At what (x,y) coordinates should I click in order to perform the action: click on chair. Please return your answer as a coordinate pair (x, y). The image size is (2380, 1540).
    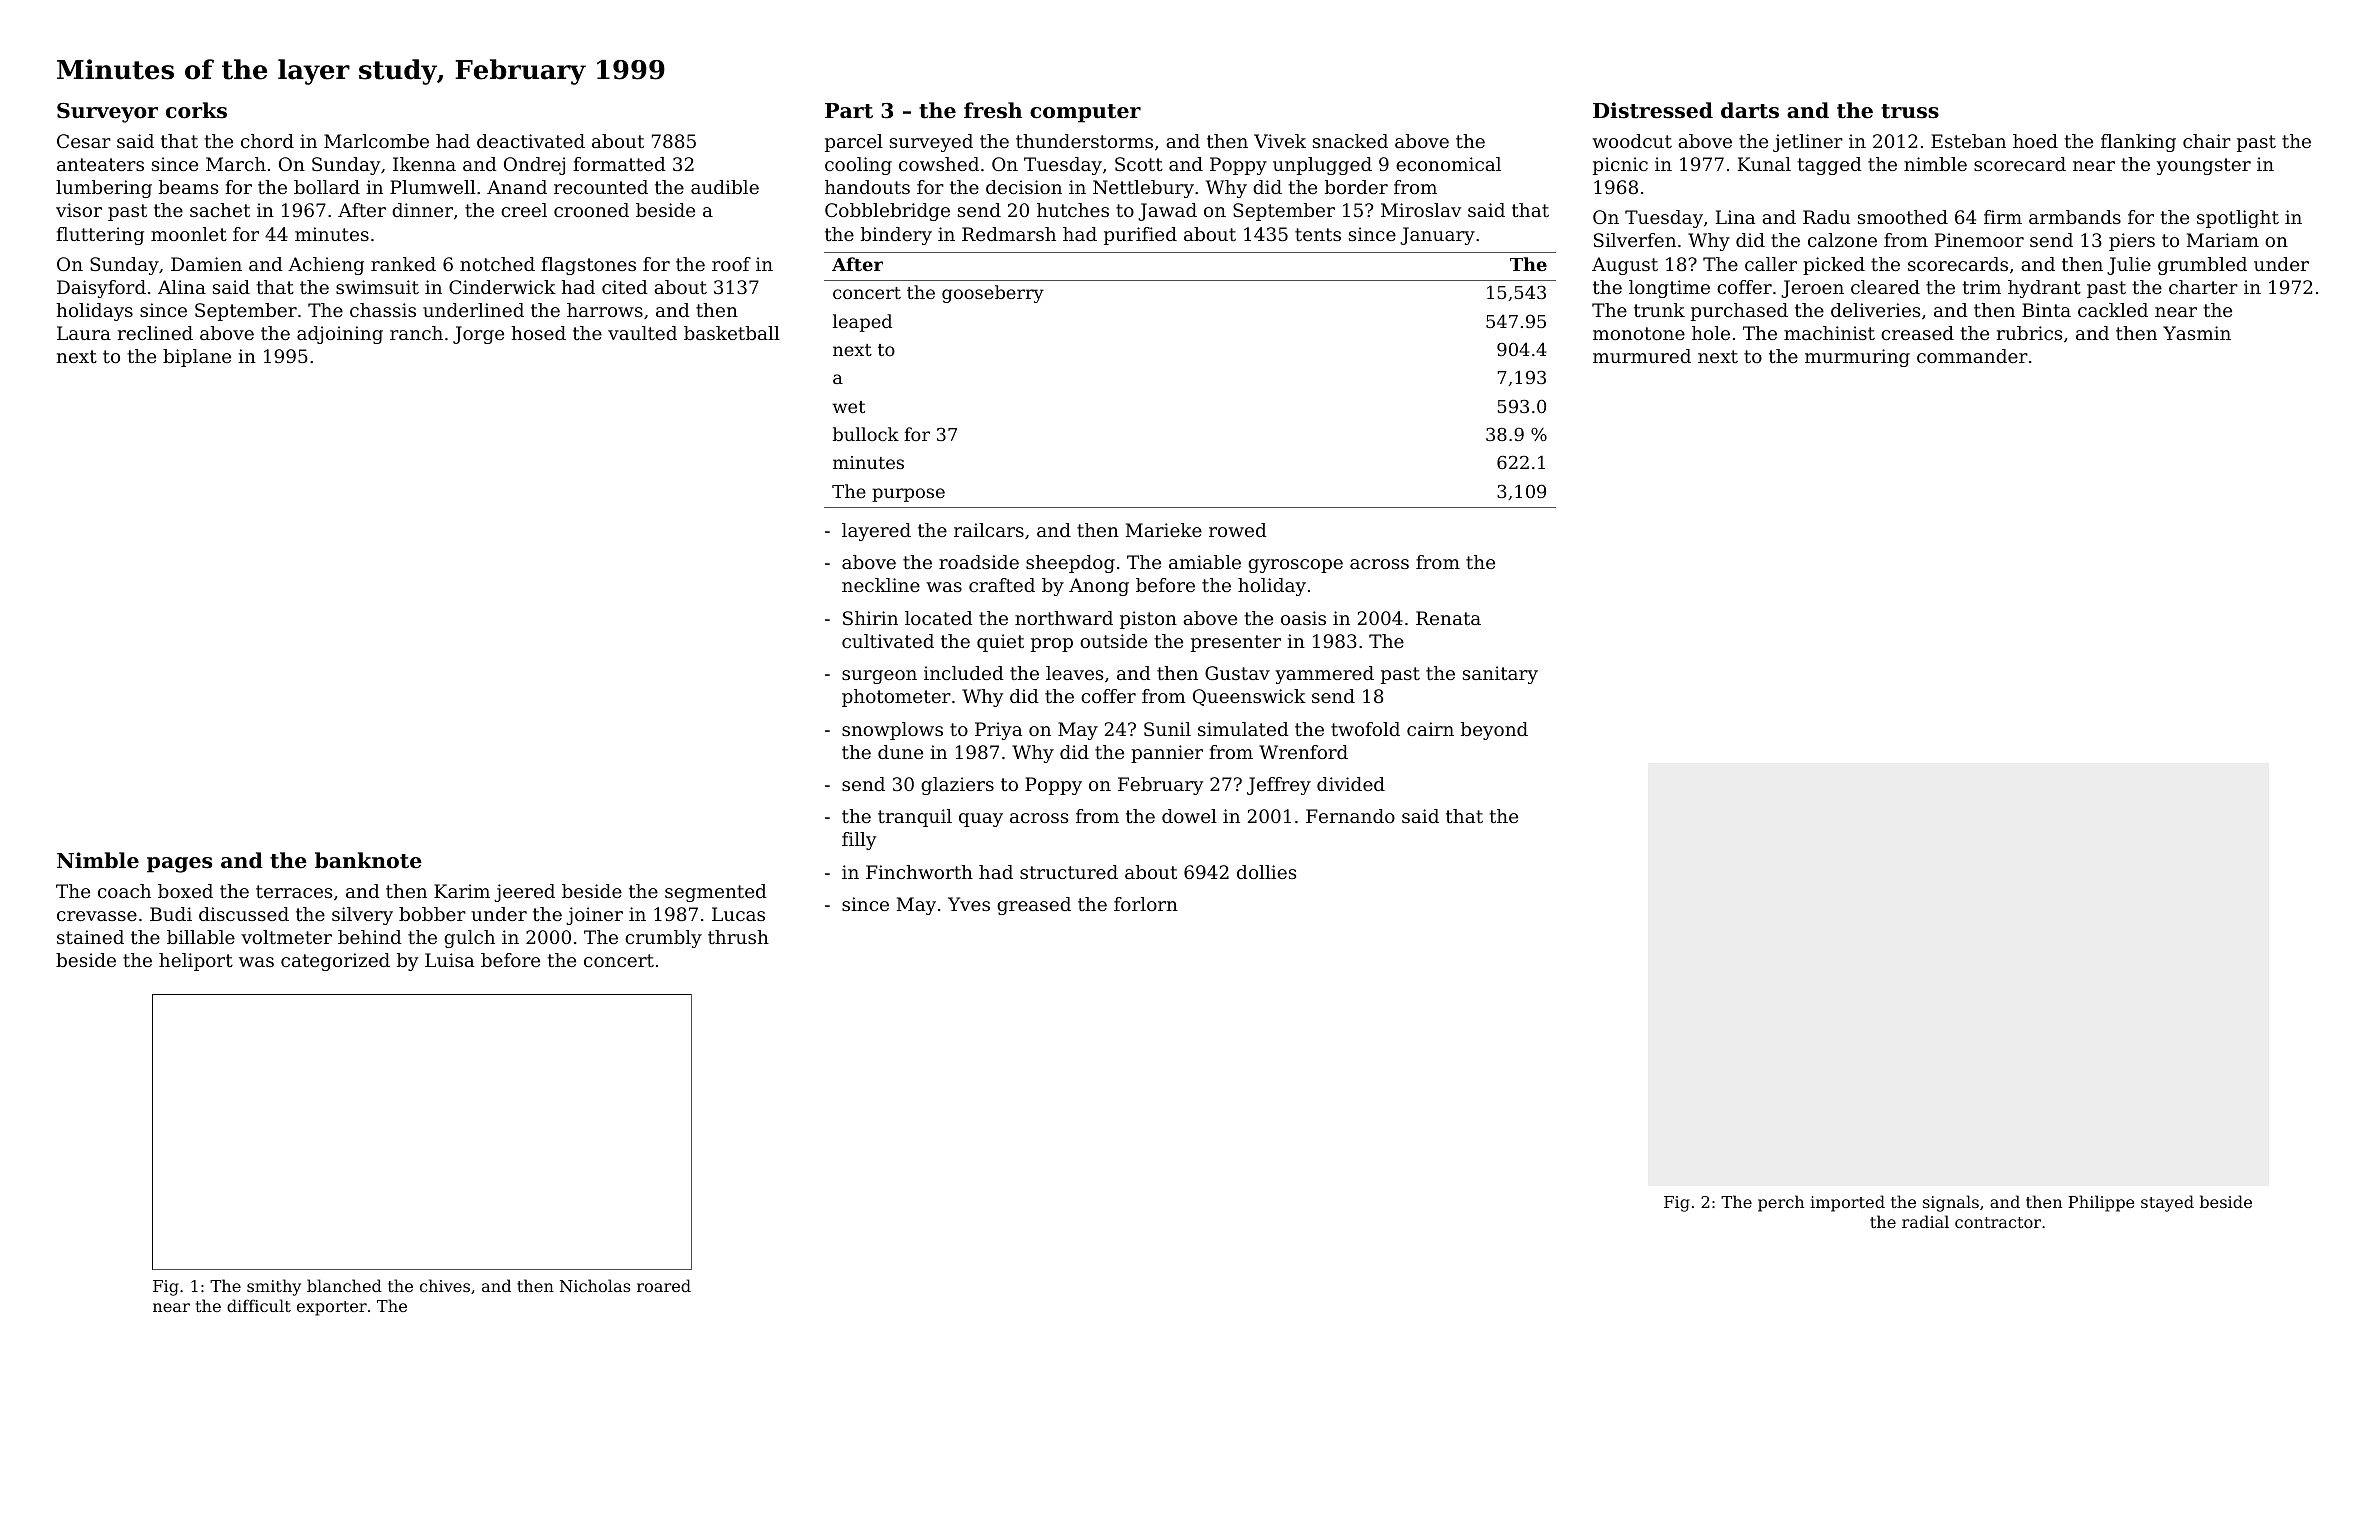
    Looking at the image, I should click on (2207, 141).
